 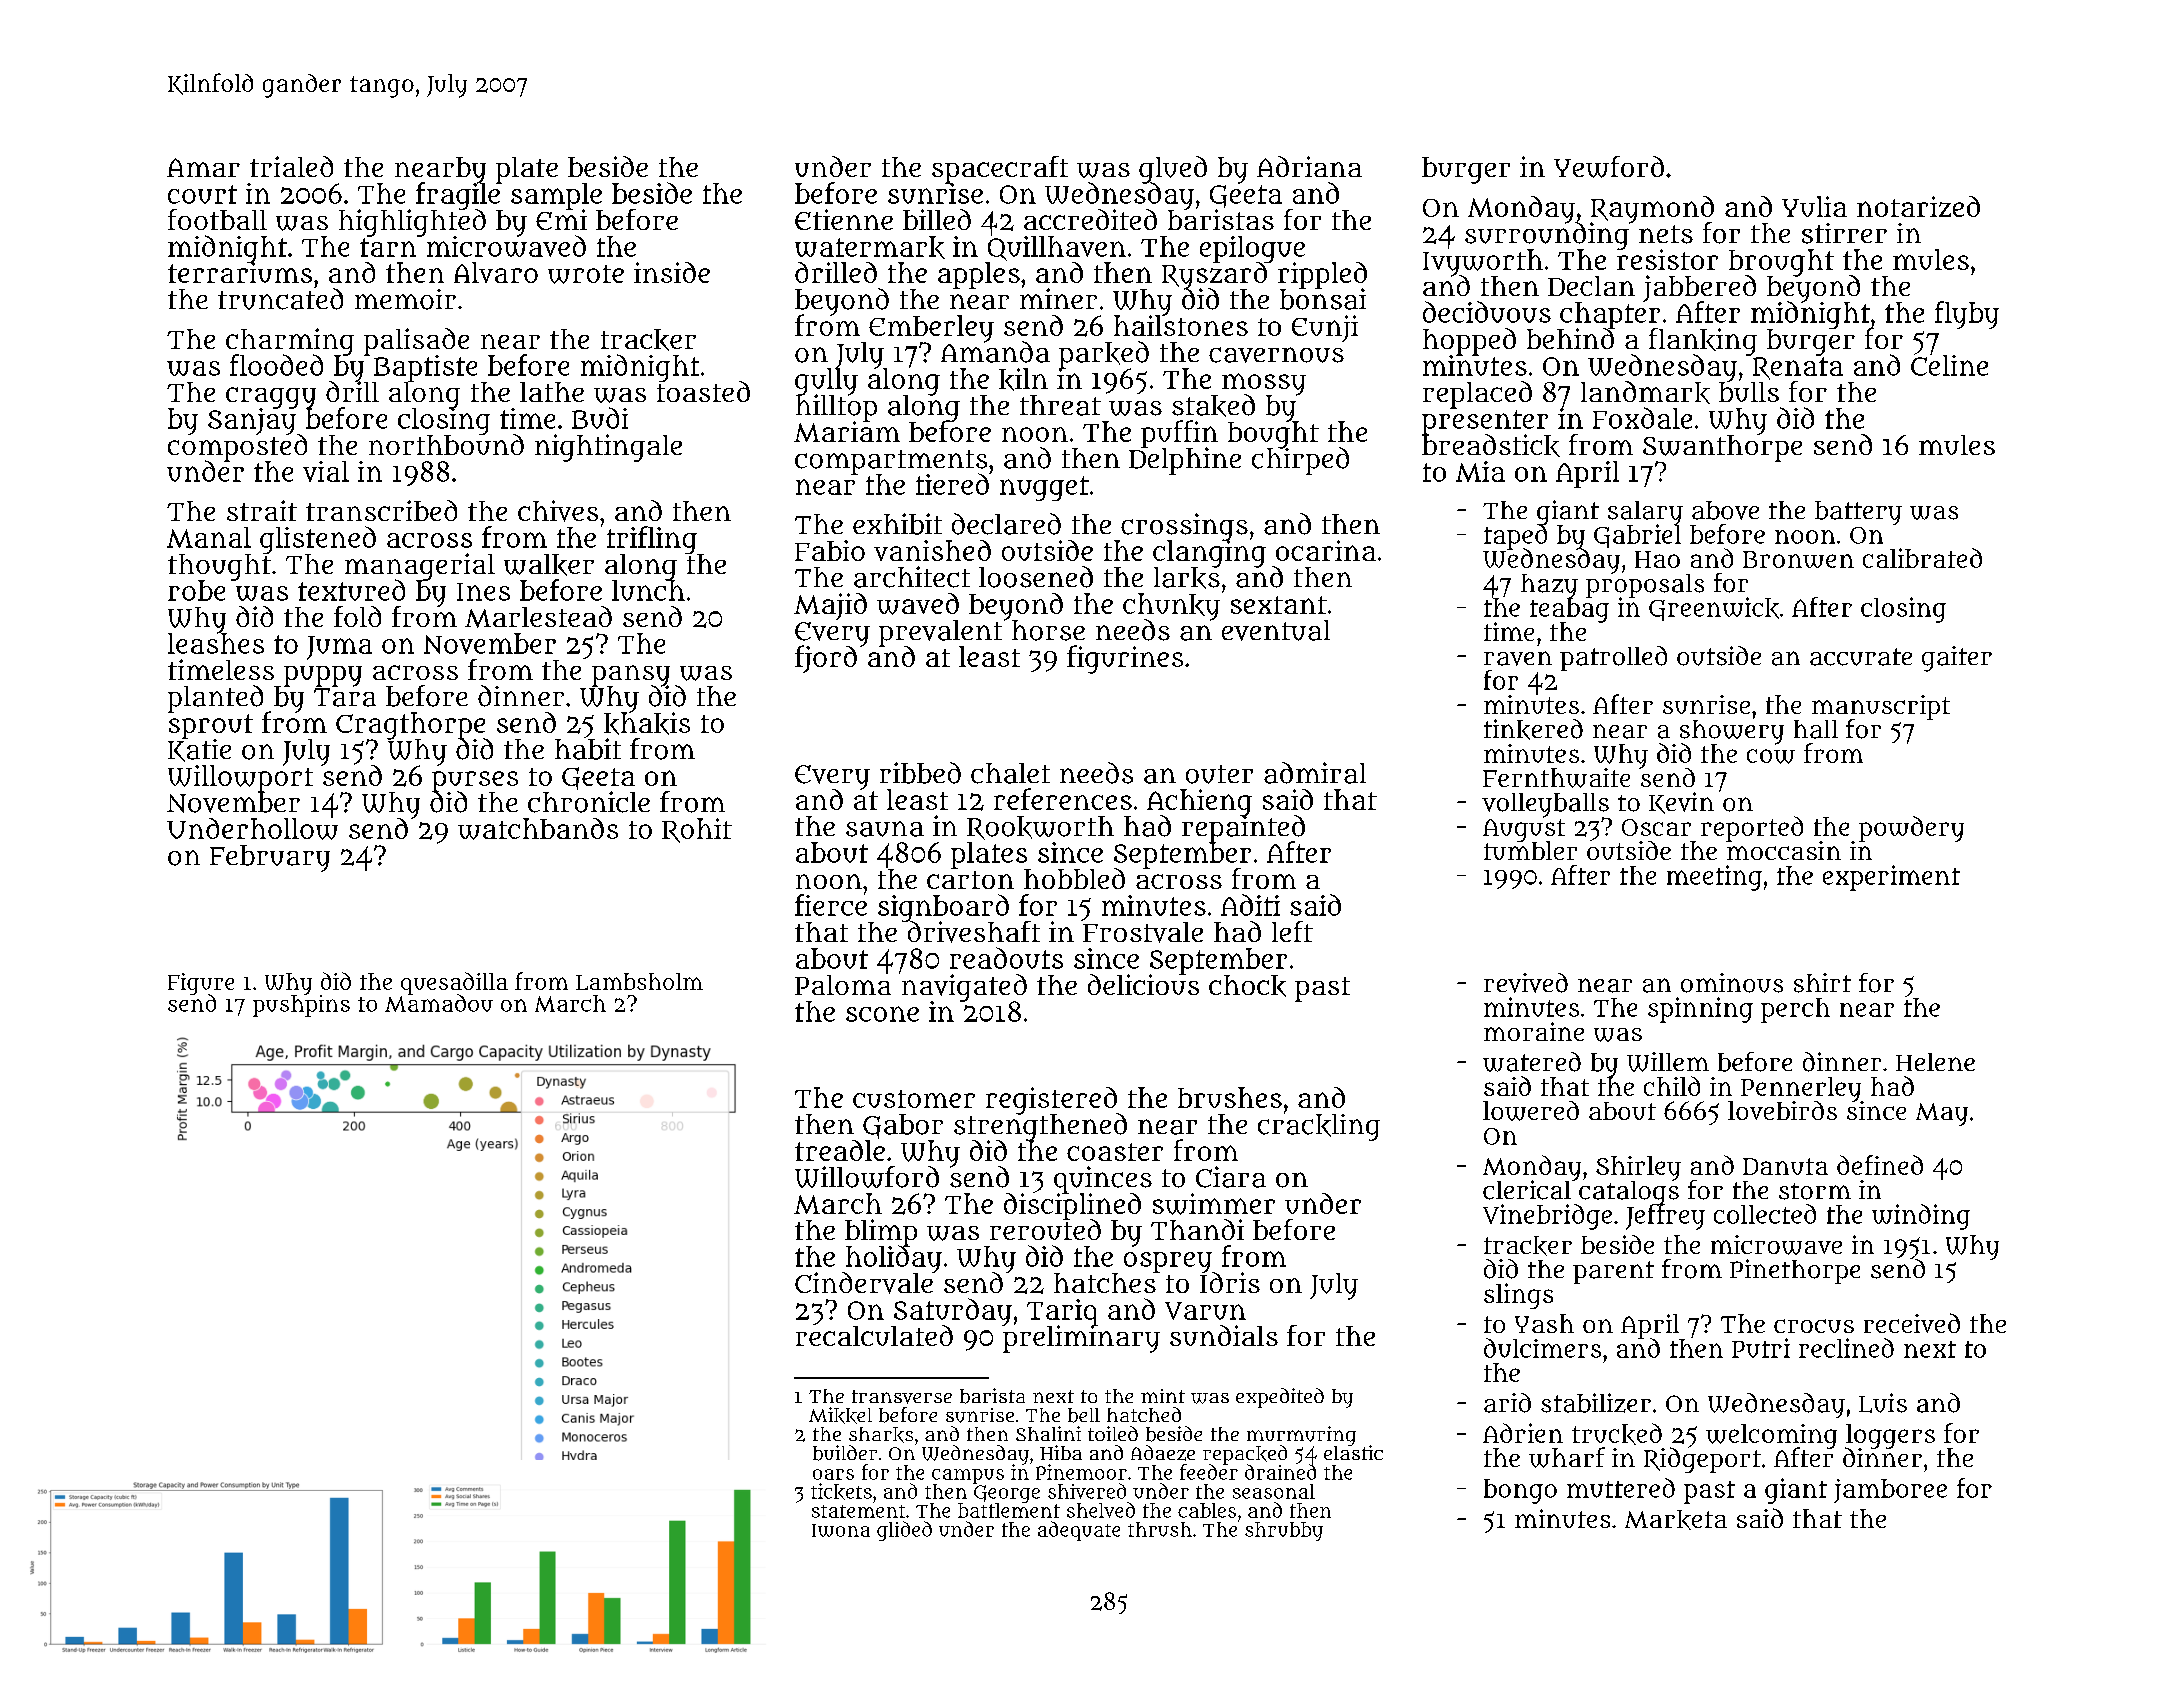 What do you see at coordinates (864, 1283) in the document?
I see `Cindervale` at bounding box center [864, 1283].
